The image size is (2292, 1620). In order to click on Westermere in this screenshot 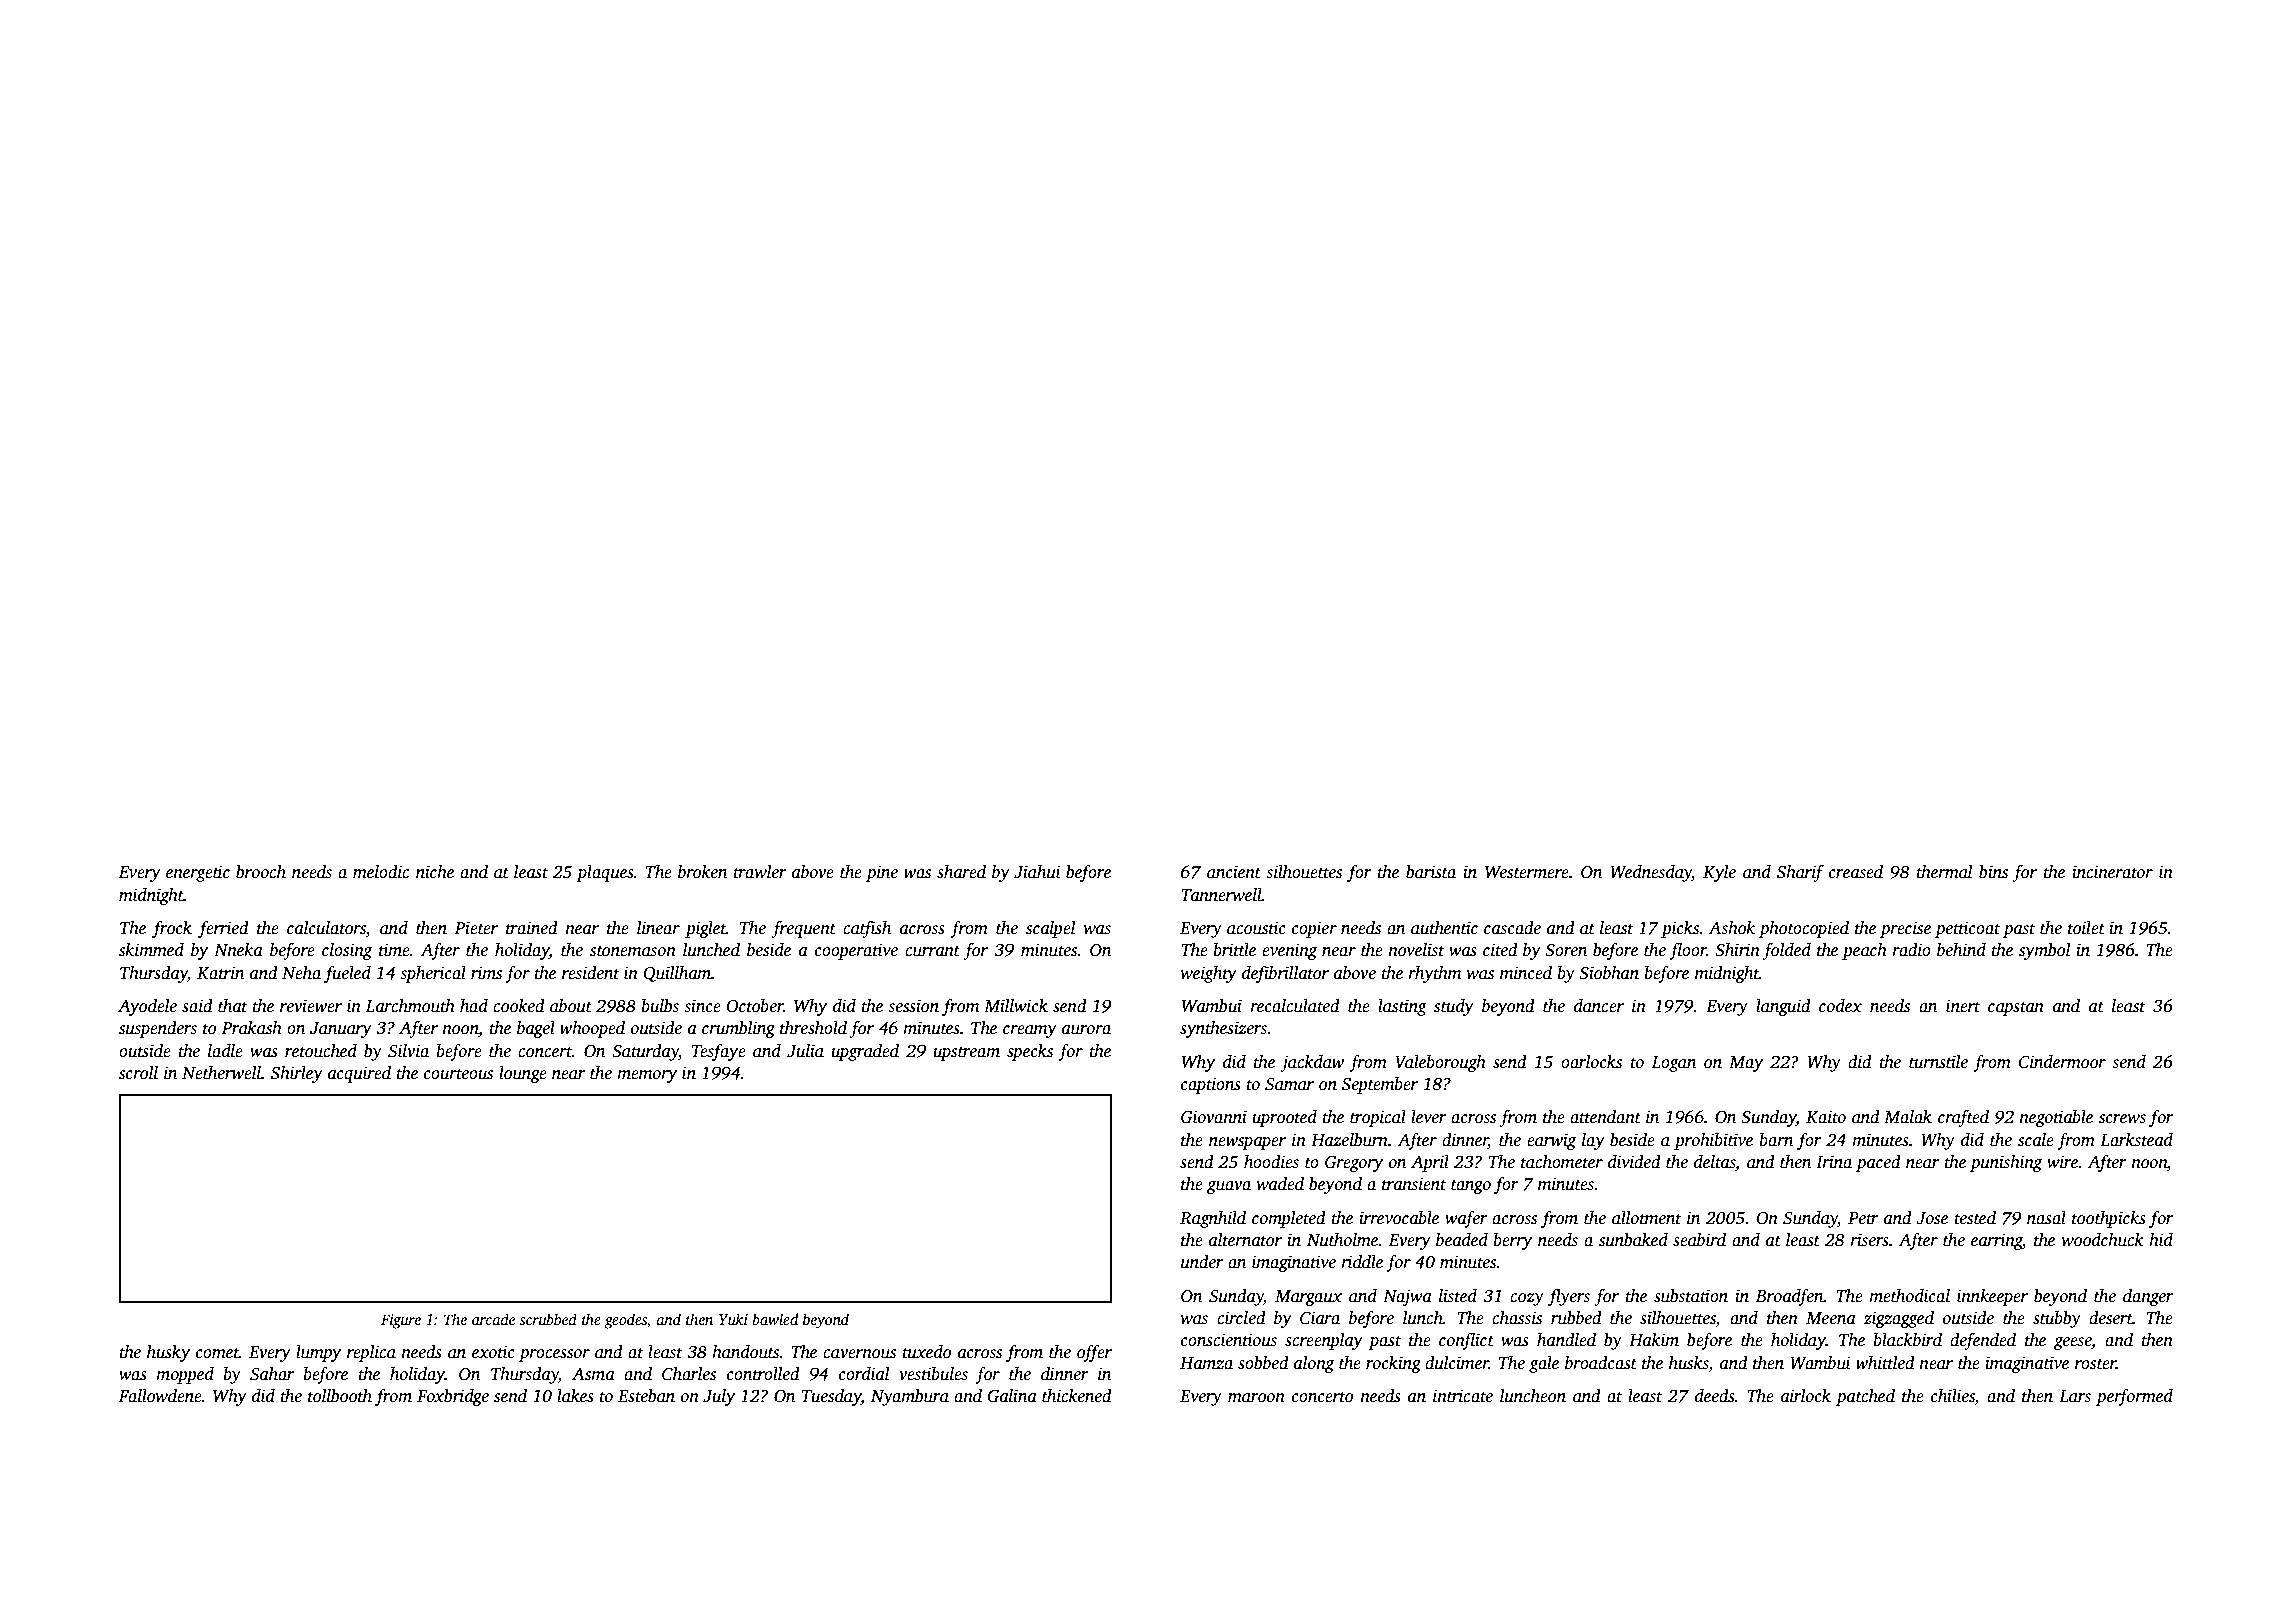, I will do `click(1527, 872)`.
